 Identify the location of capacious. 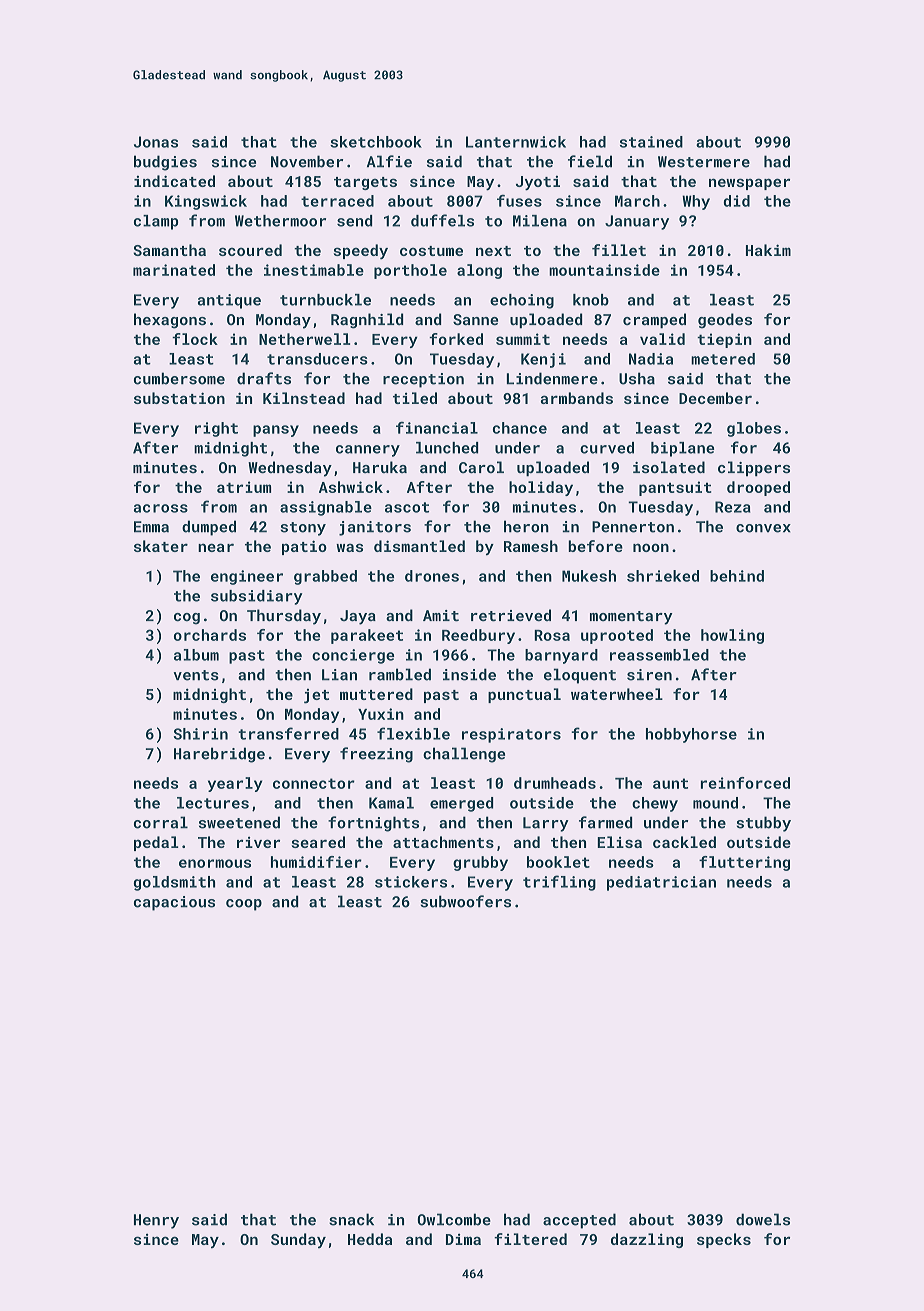
(174, 903).
